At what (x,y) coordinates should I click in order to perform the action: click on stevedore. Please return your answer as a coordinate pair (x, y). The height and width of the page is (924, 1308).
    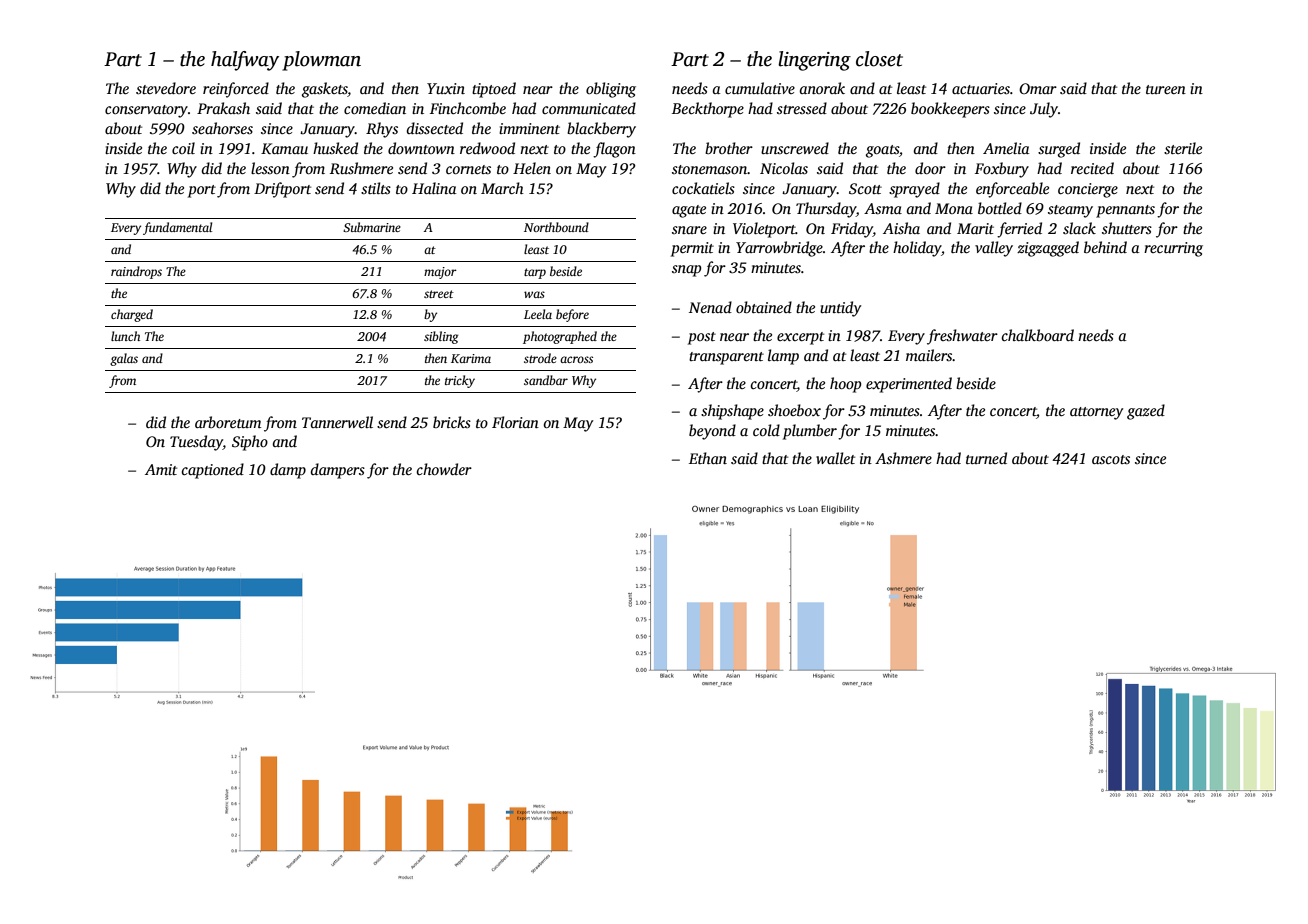
    Looking at the image, I should click on (166, 88).
